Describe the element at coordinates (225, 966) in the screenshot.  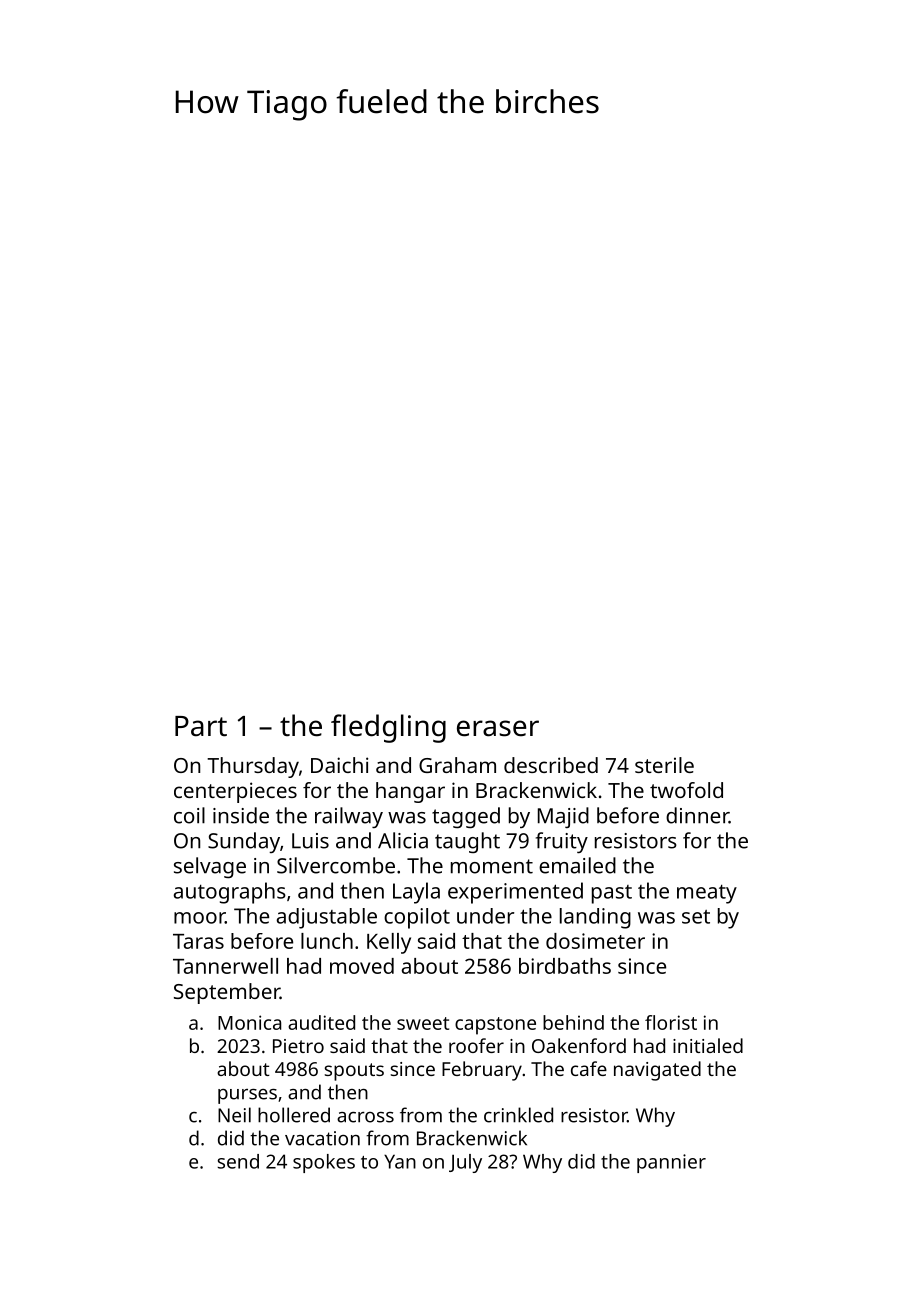
I see `Tannerwell` at that location.
